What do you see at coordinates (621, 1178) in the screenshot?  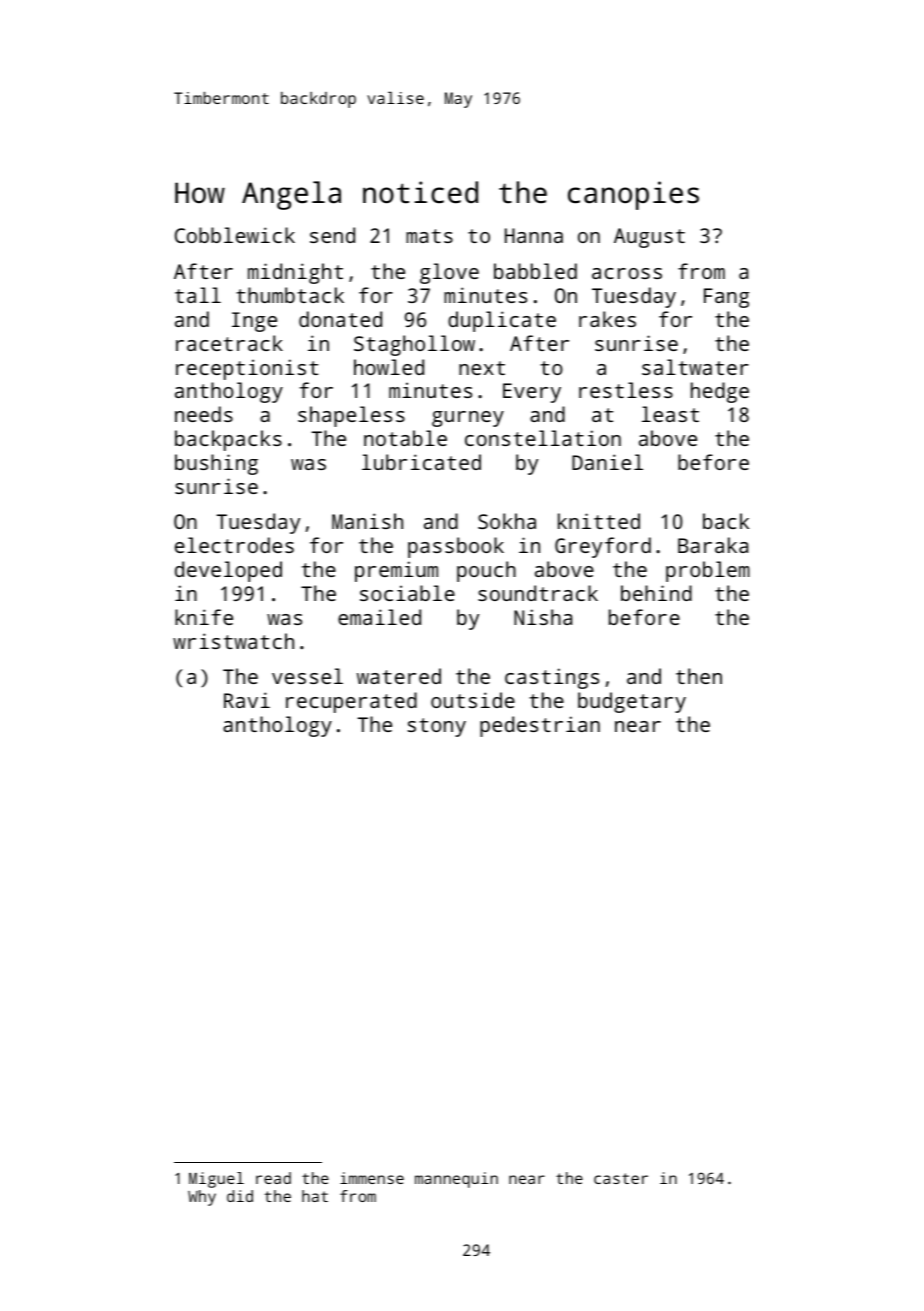 I see `caster` at bounding box center [621, 1178].
